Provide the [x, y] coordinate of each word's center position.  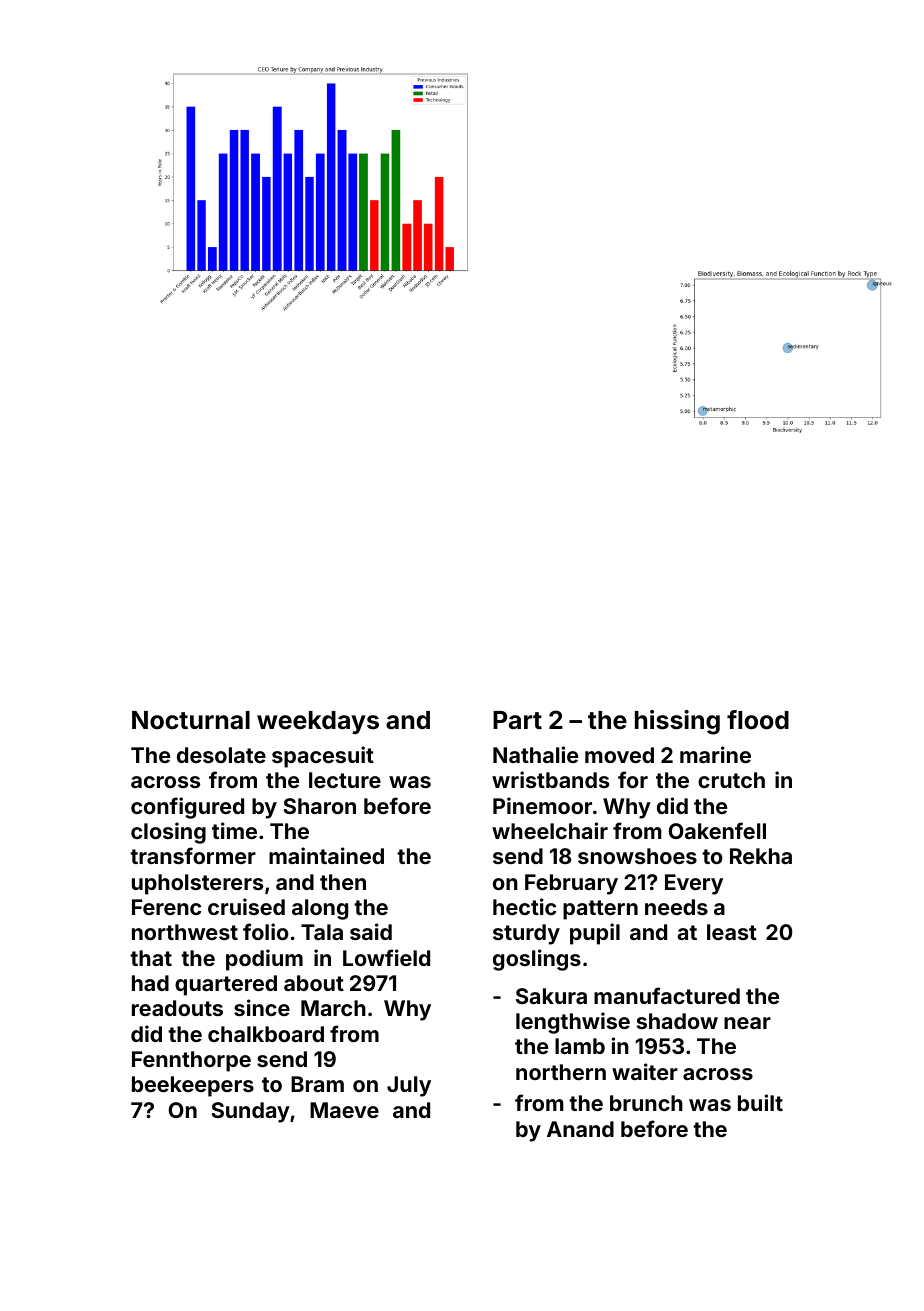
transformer [193, 855]
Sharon [319, 806]
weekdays [318, 722]
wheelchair [550, 830]
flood [758, 720]
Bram [317, 1084]
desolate [221, 755]
